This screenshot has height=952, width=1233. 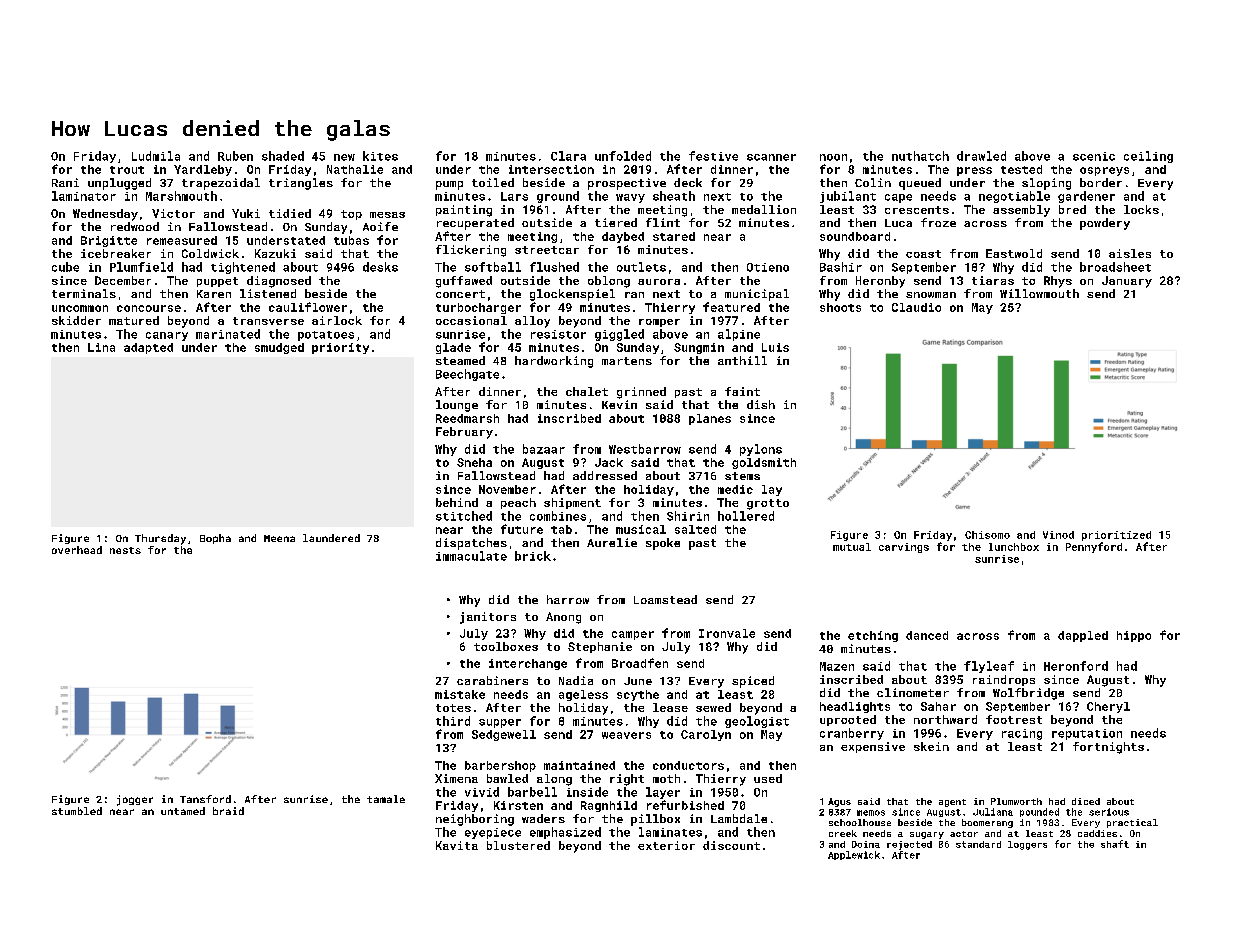 What do you see at coordinates (457, 845) in the screenshot?
I see `Kavita` at bounding box center [457, 845].
